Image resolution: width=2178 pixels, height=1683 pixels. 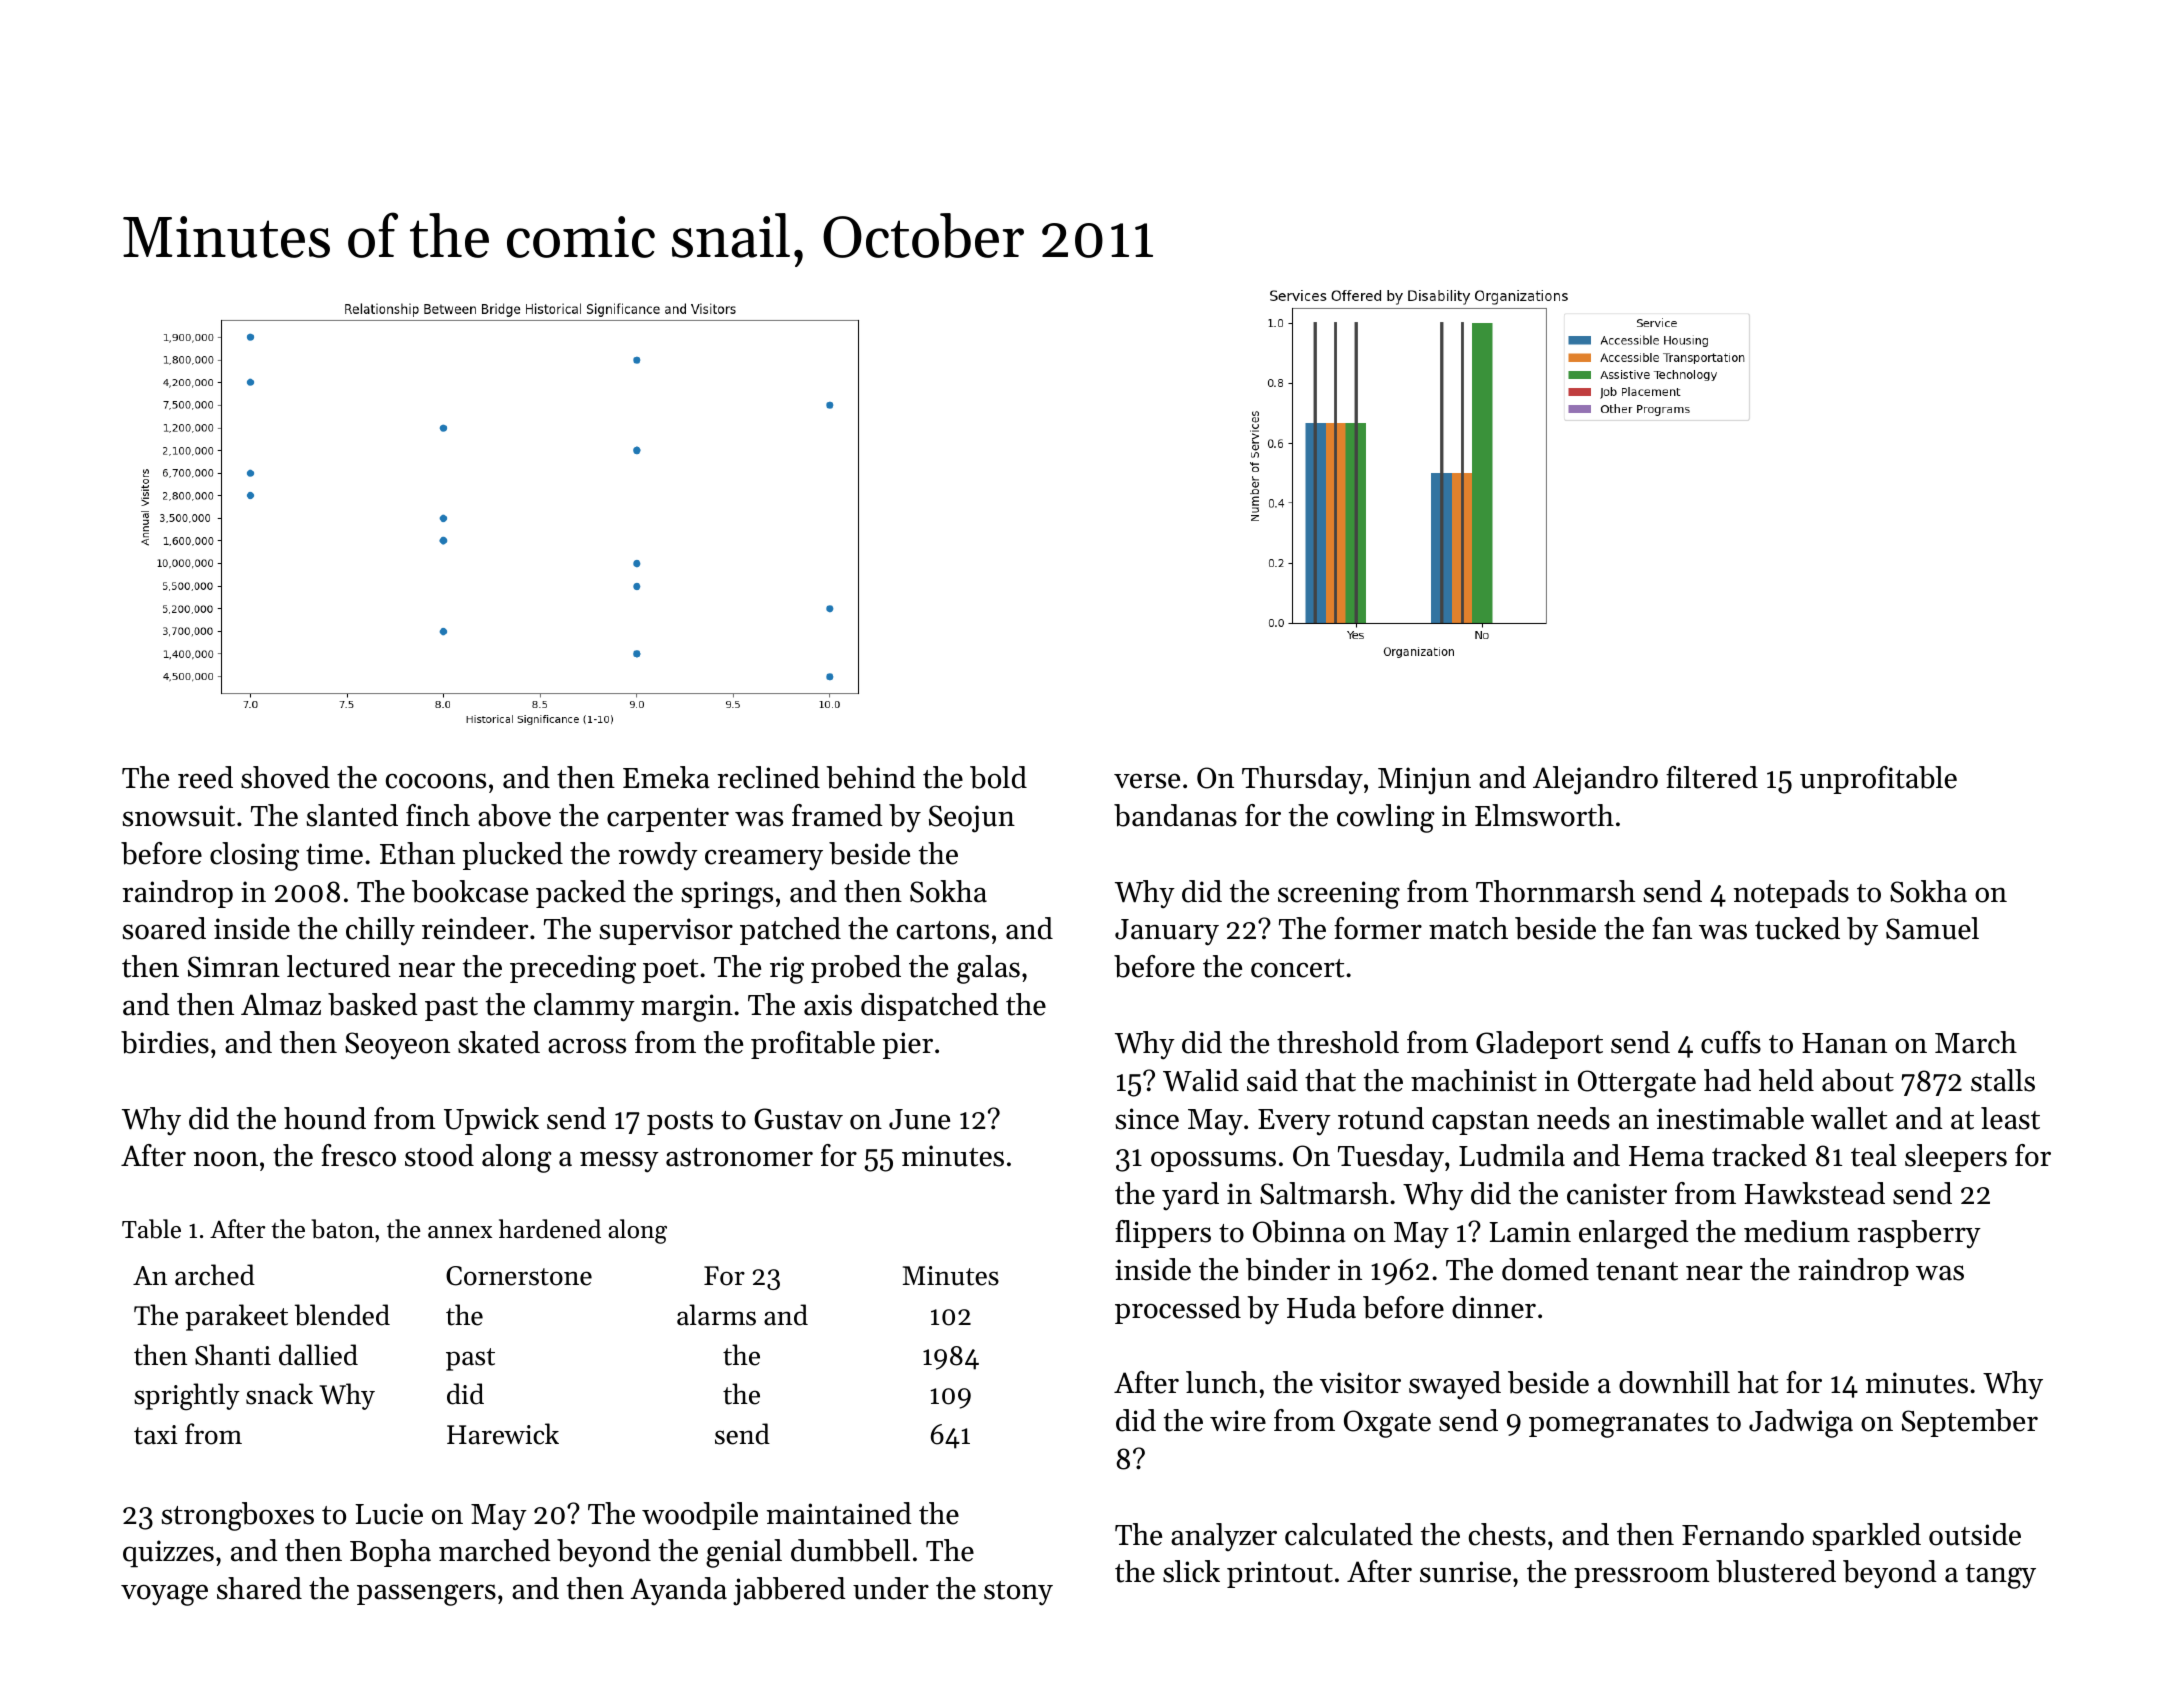 I want to click on raspberry, so click(x=1919, y=1234).
